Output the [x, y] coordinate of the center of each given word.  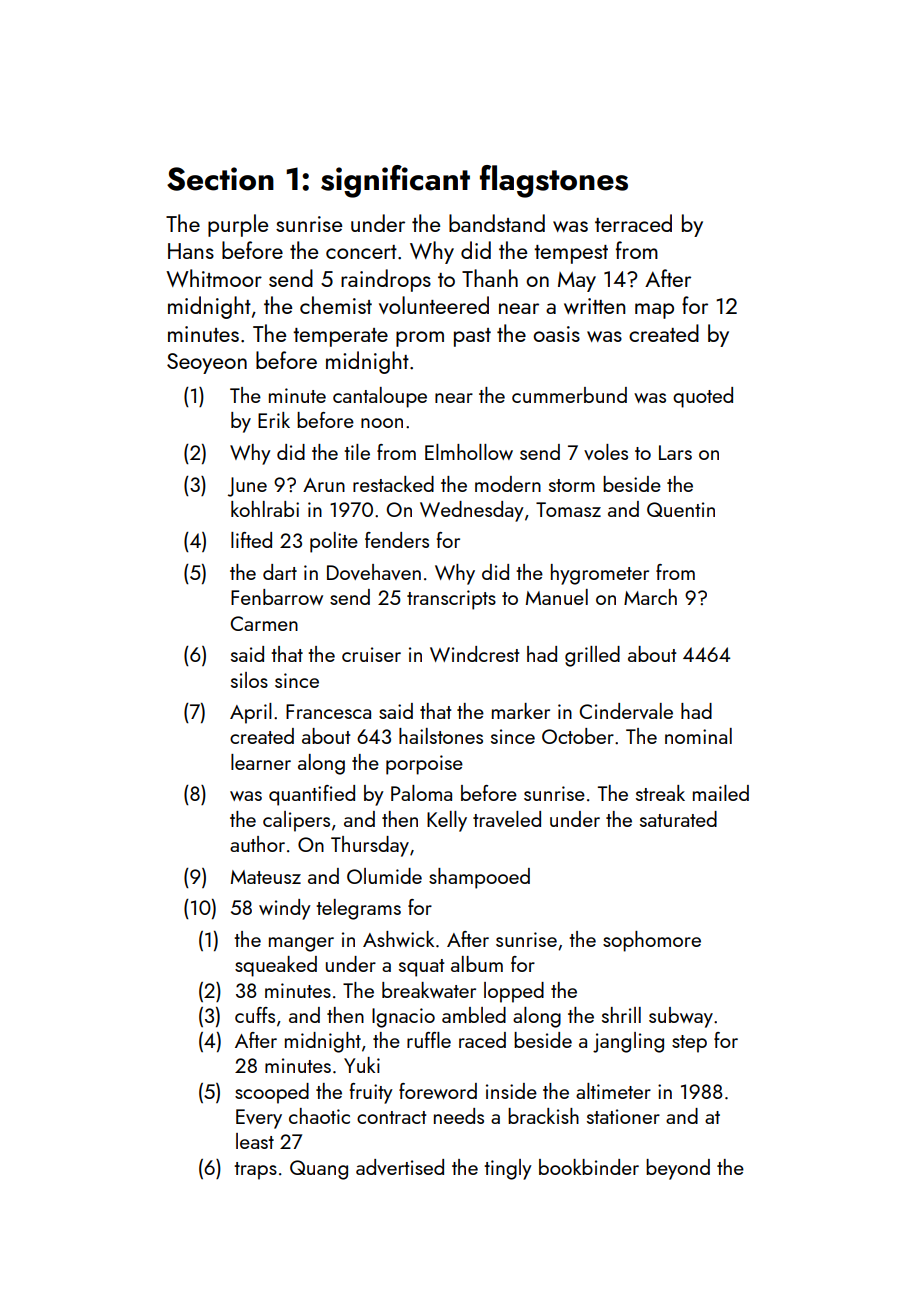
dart [280, 572]
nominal [698, 736]
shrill [621, 1015]
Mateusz [266, 877]
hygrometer [600, 574]
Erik [274, 420]
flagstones [554, 181]
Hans [191, 251]
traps [255, 1171]
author [257, 844]
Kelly [447, 821]
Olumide [384, 876]
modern [508, 484]
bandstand [497, 223]
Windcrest [475, 654]
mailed [721, 793]
